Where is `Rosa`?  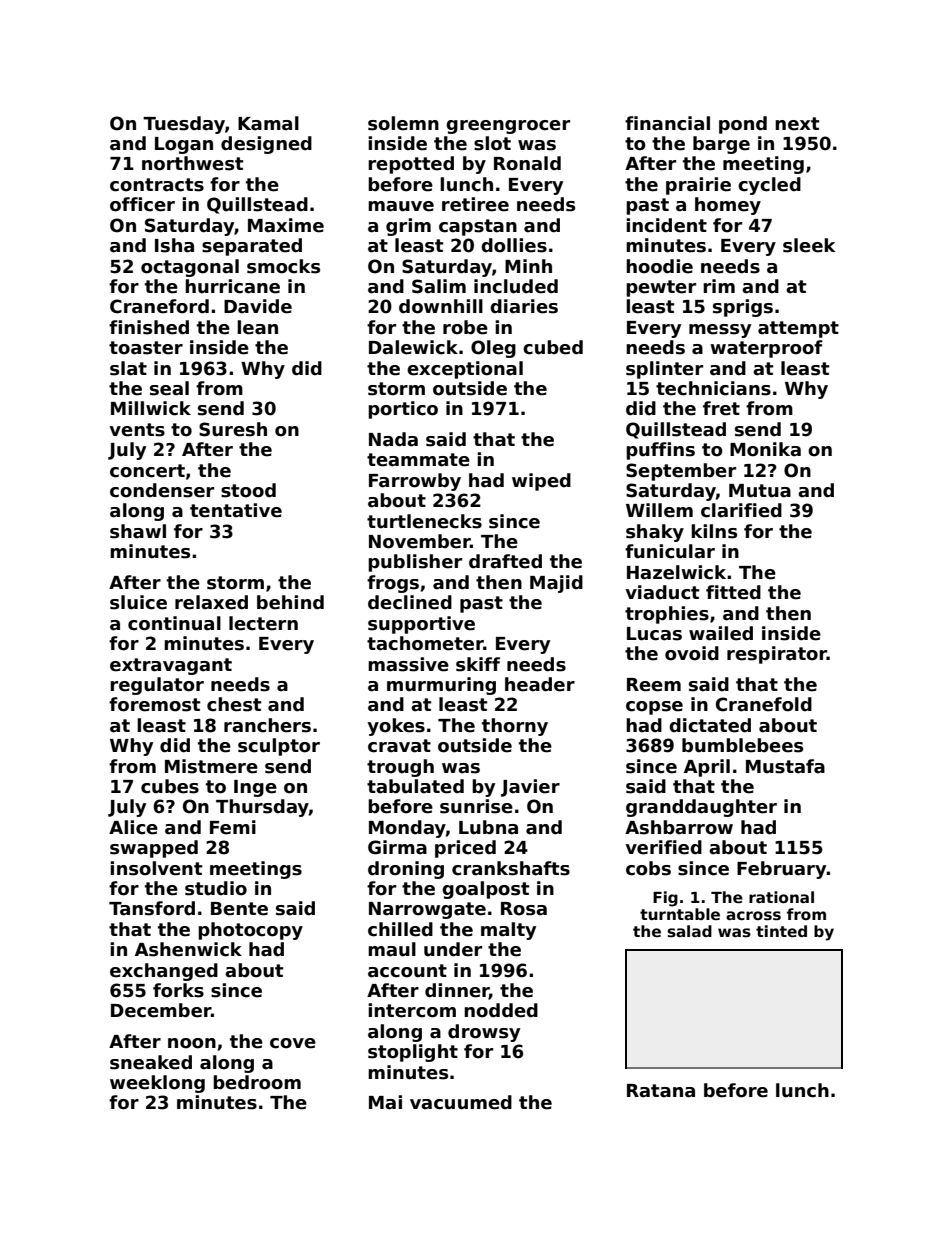
Rosa is located at coordinates (524, 909).
